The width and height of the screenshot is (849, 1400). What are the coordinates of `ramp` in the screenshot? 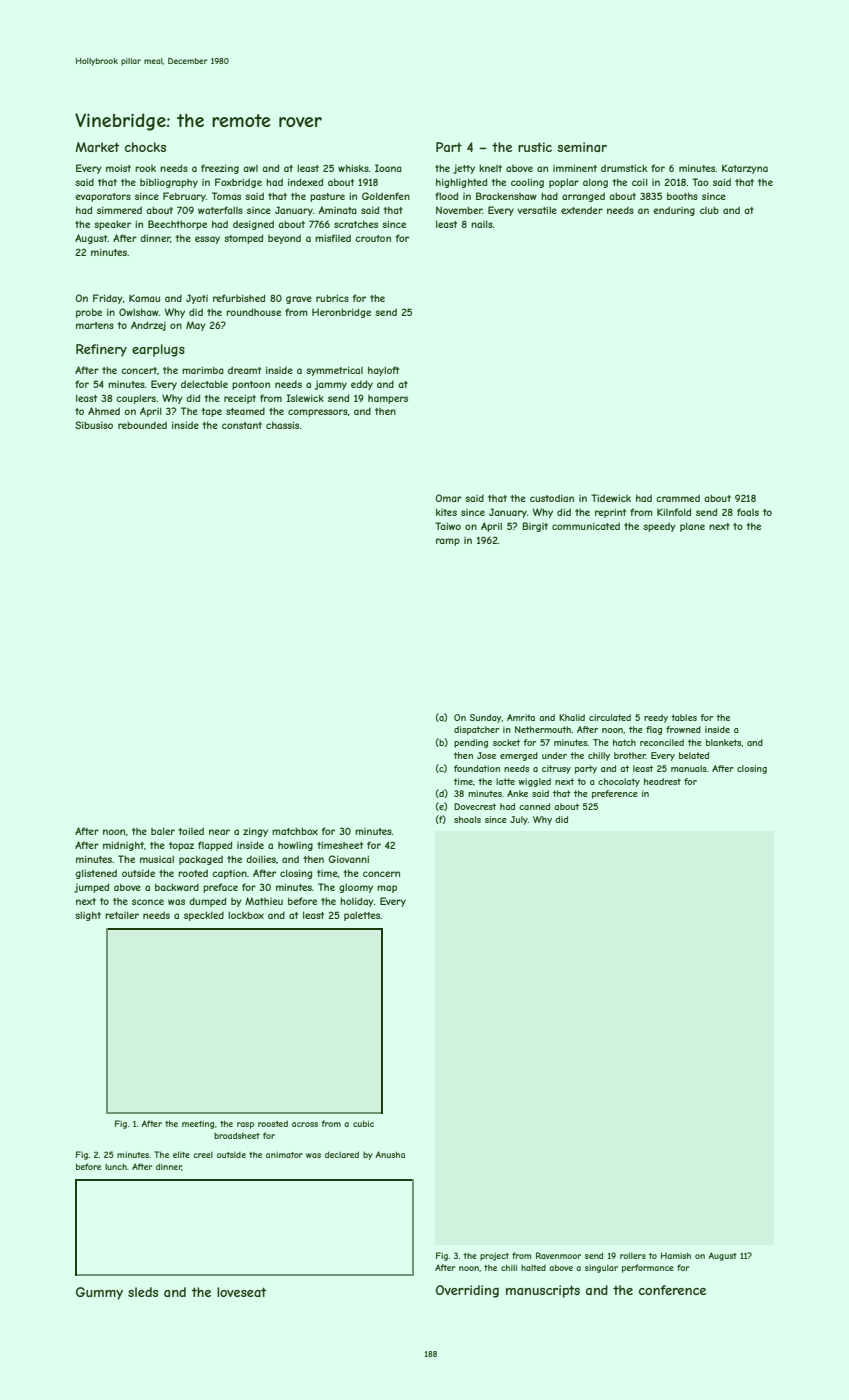 It's located at (448, 542).
